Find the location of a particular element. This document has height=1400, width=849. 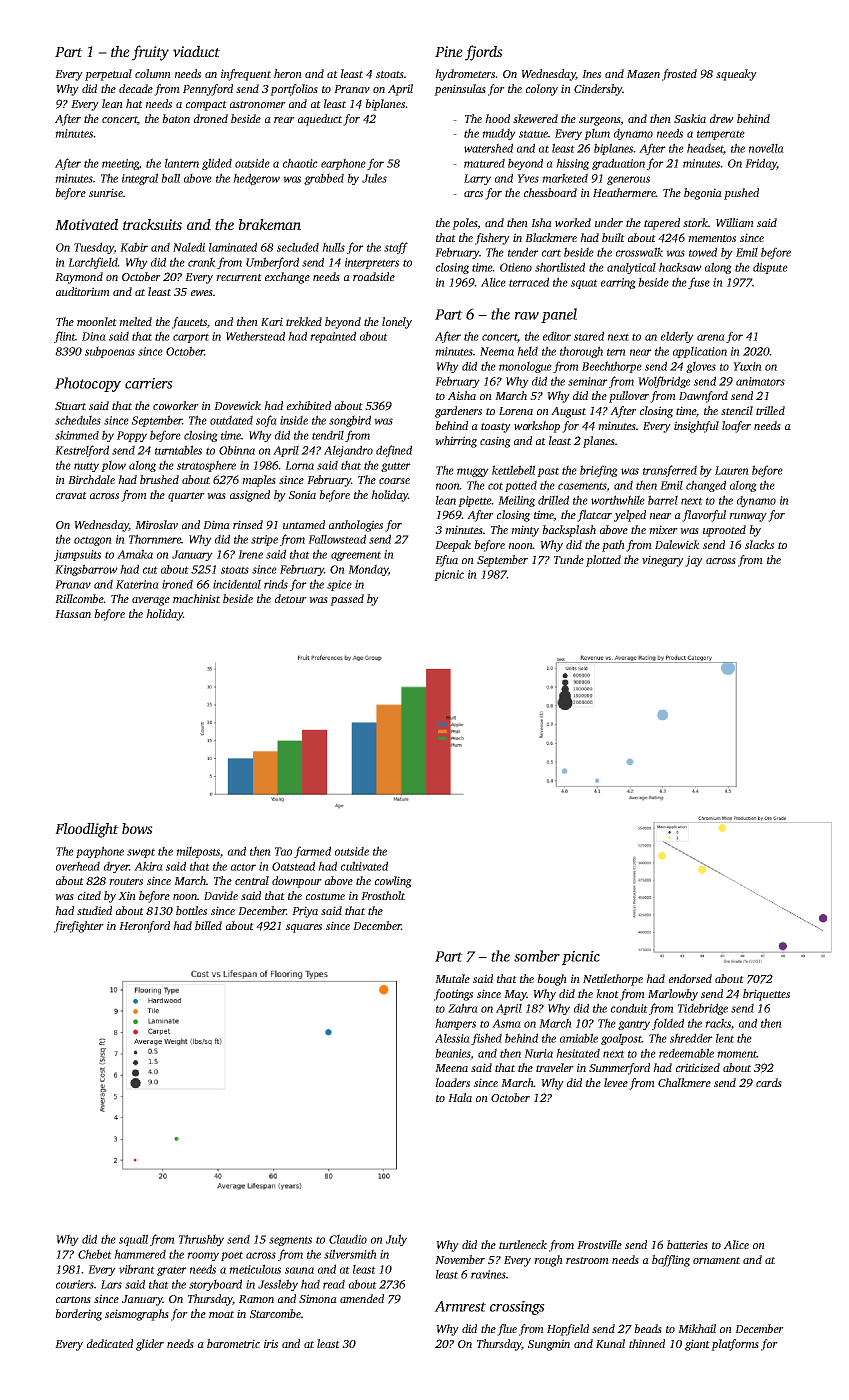

perpetual is located at coordinates (108, 75).
